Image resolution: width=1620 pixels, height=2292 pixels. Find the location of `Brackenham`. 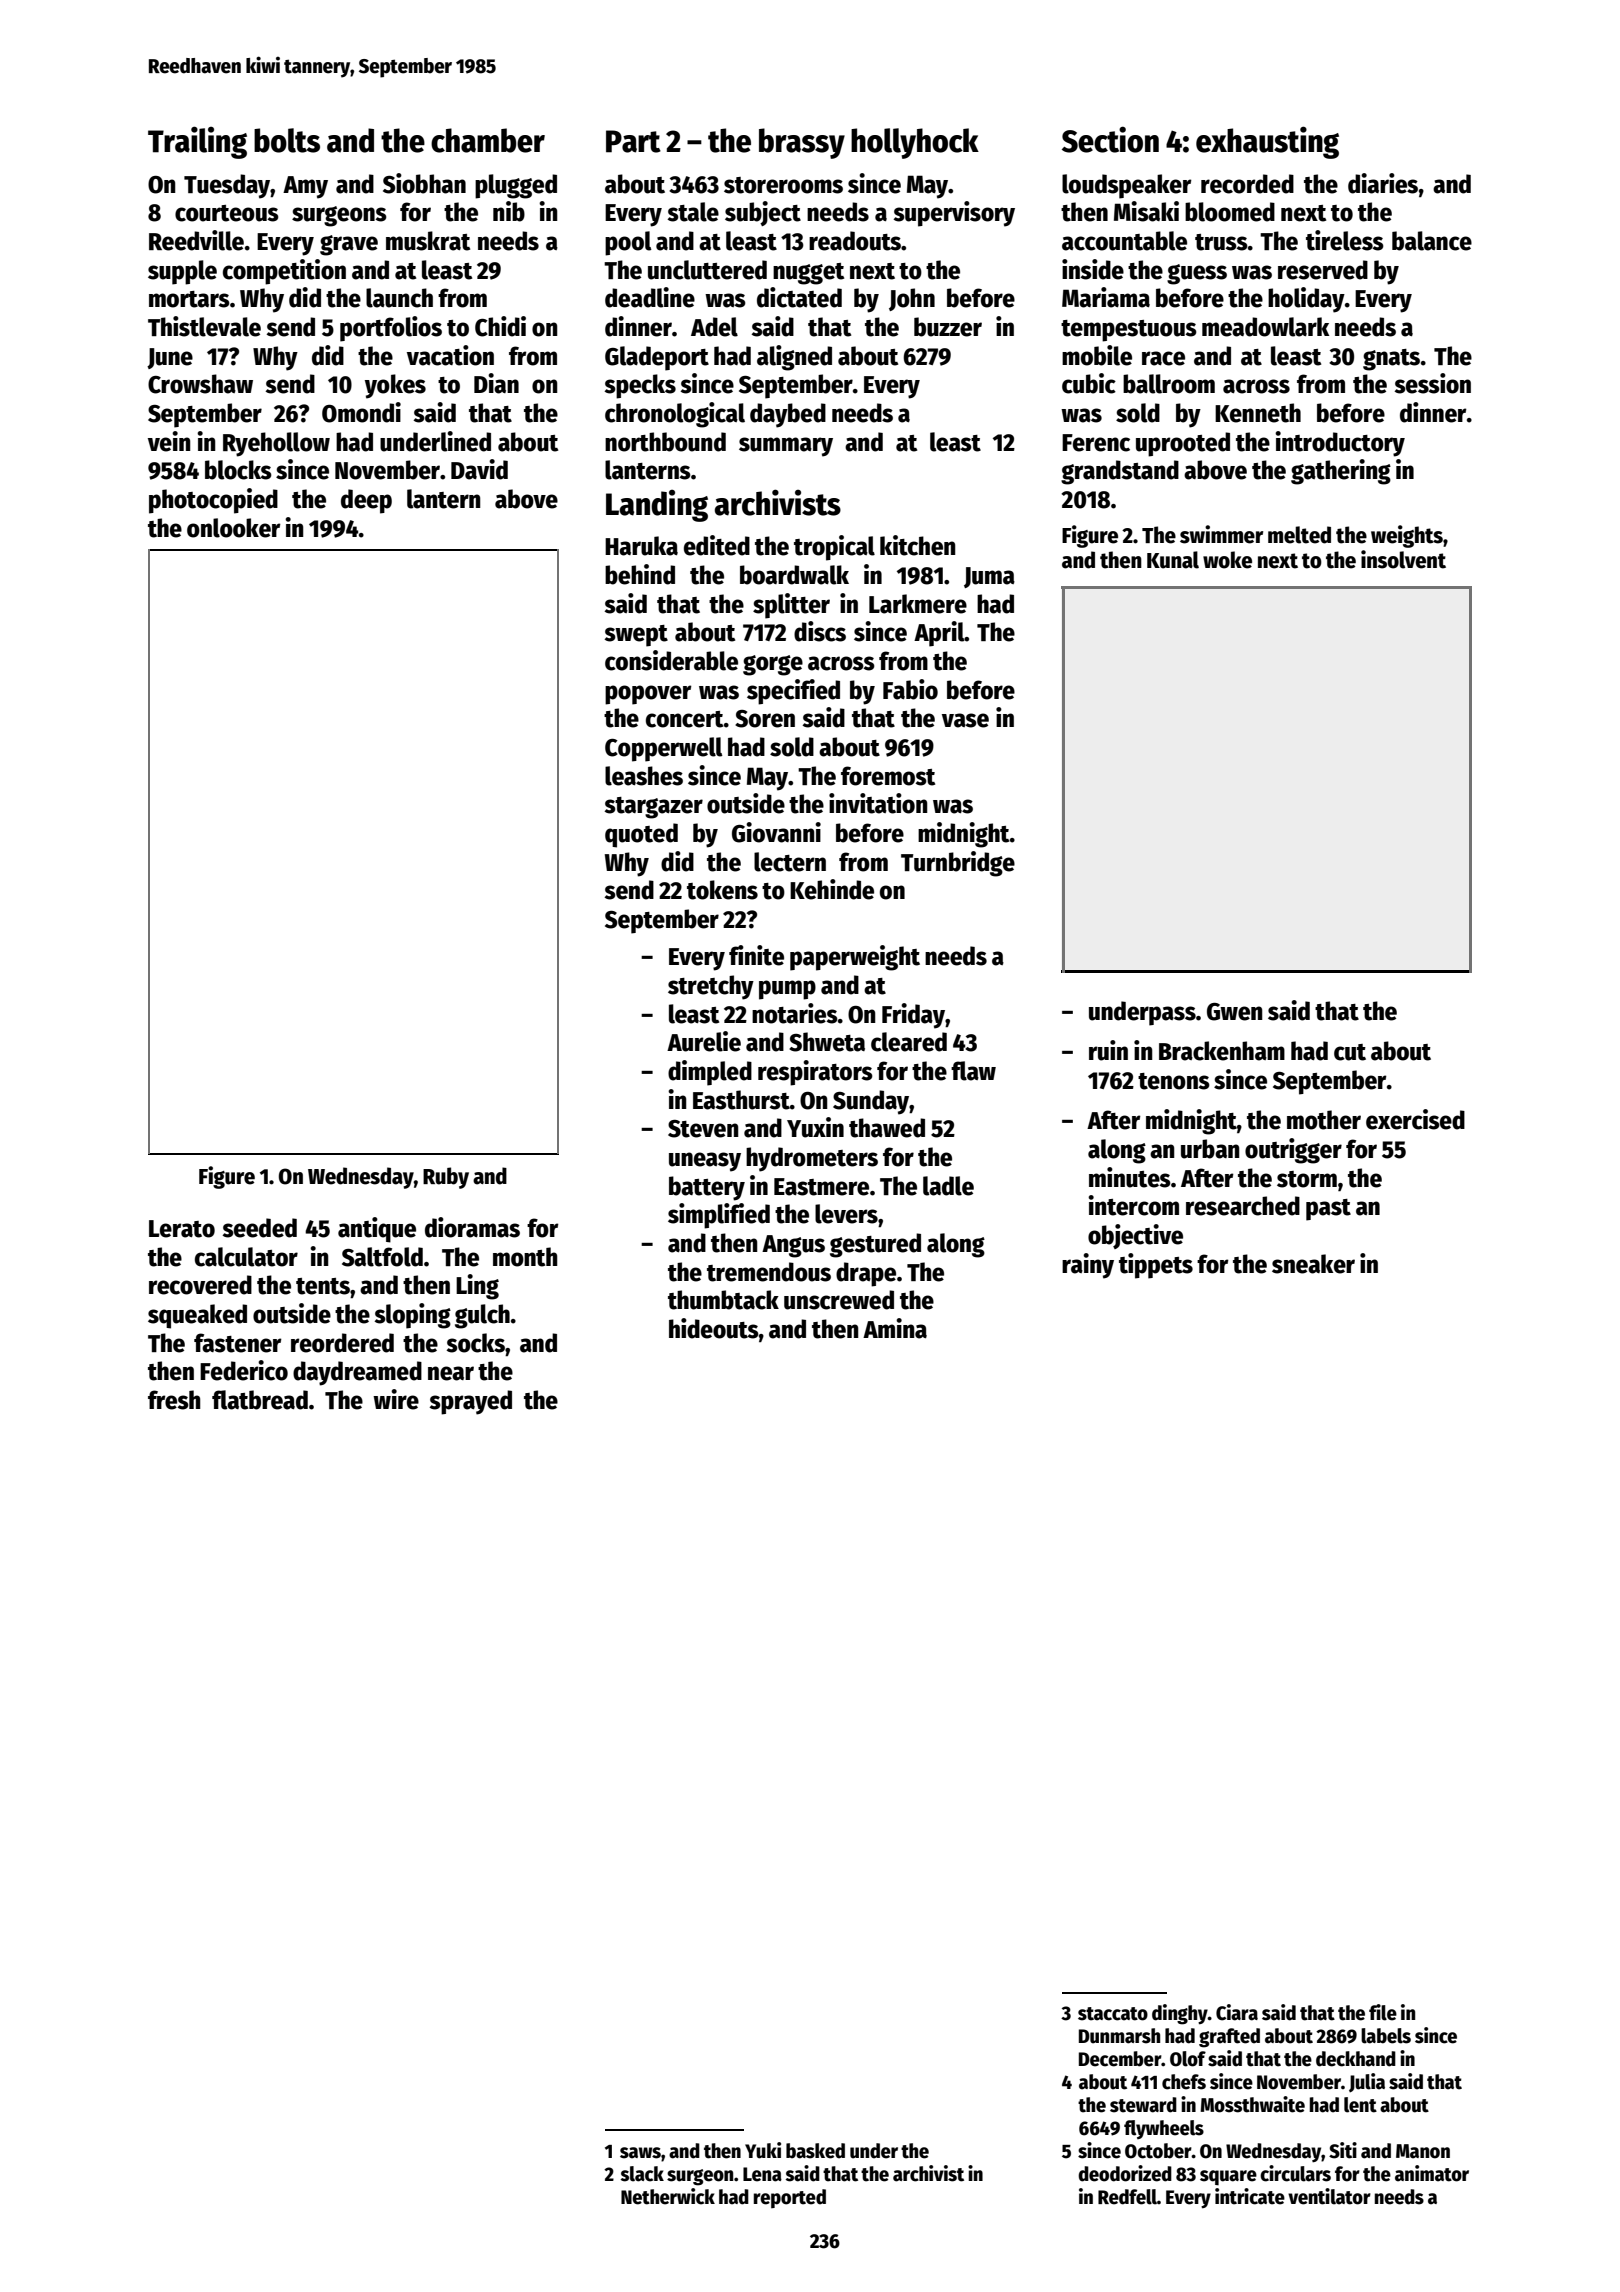

Brackenham is located at coordinates (1222, 1051).
